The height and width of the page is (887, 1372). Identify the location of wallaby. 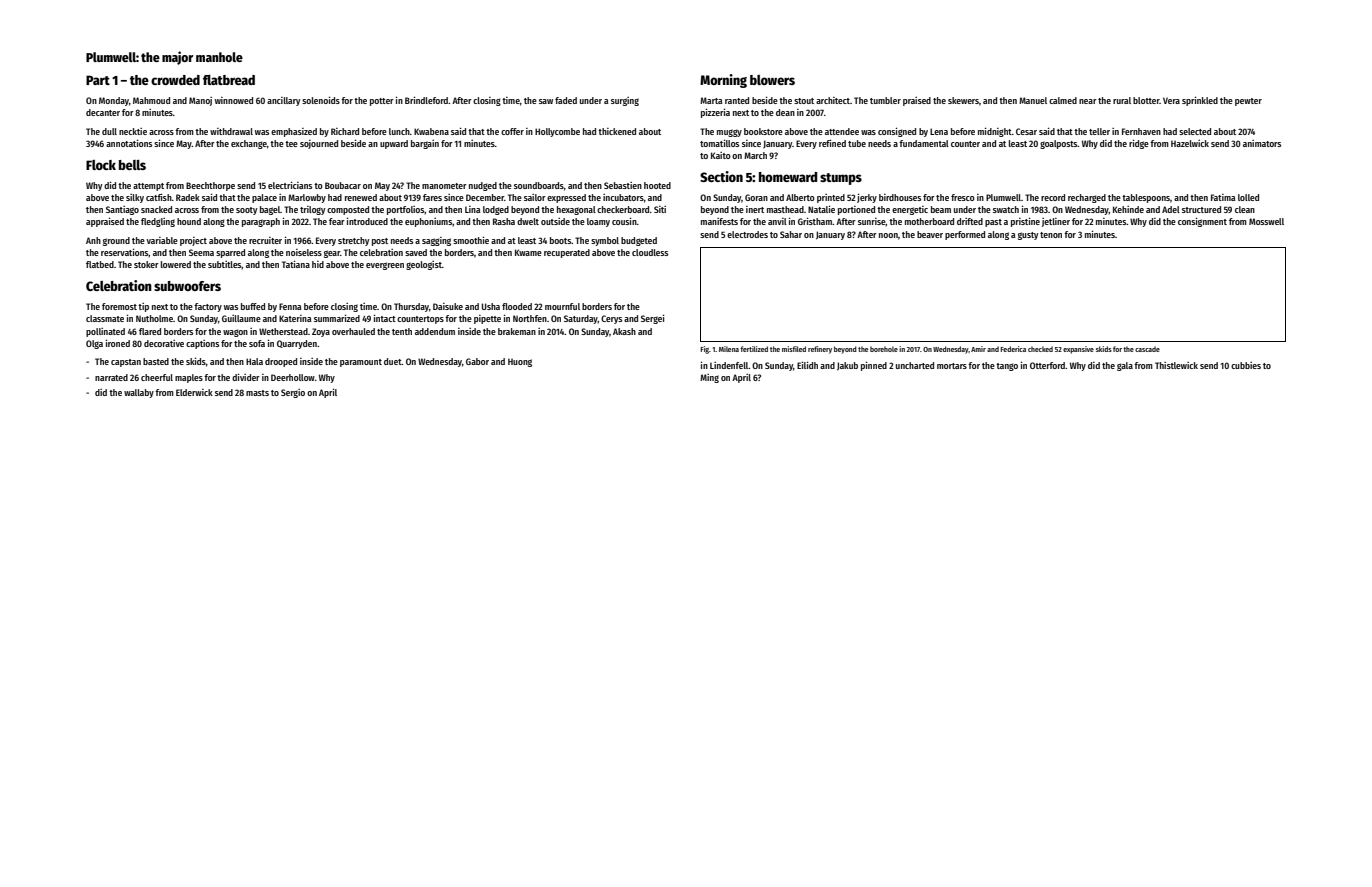
(139, 393).
